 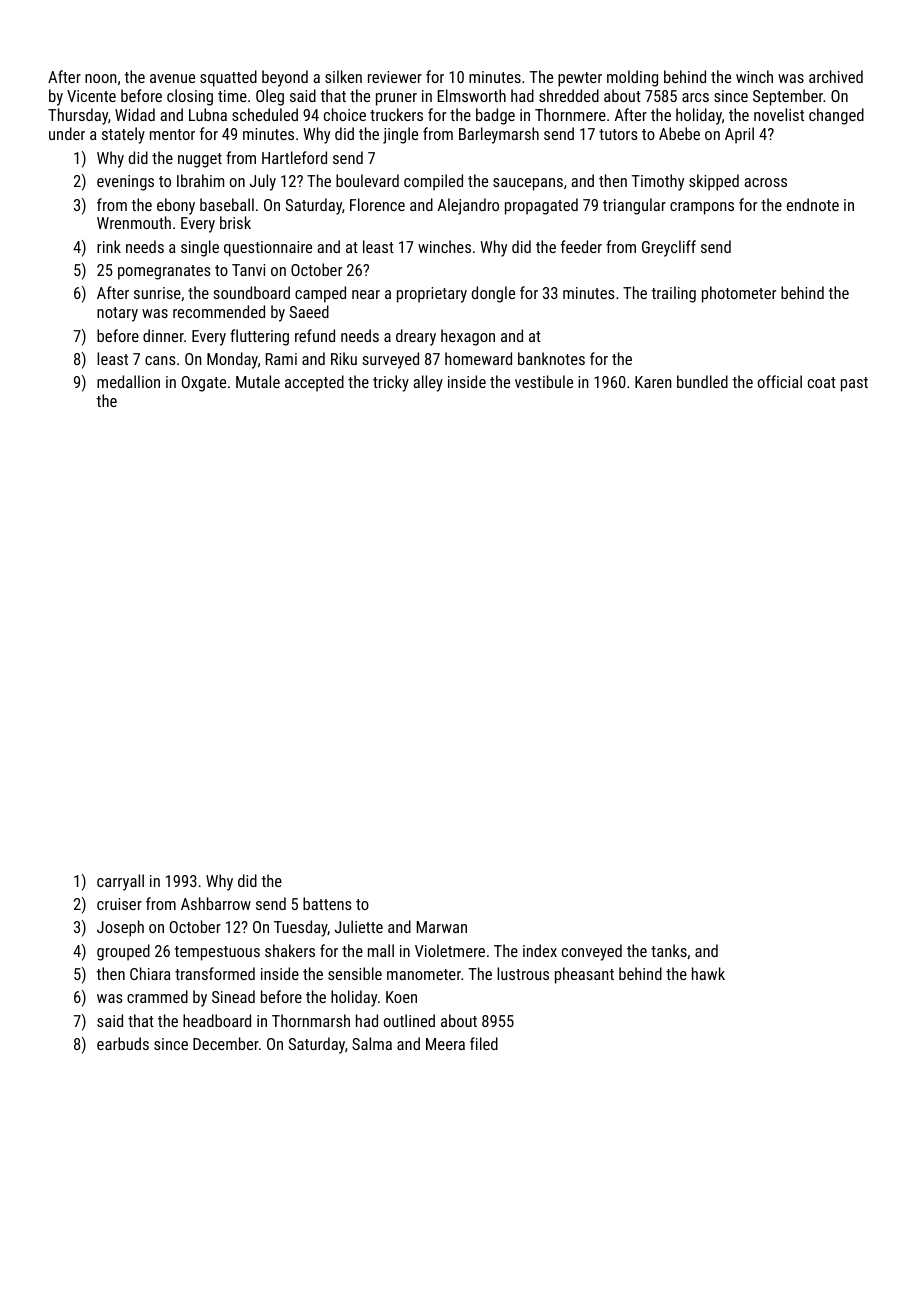 What do you see at coordinates (484, 1043) in the image?
I see `filed` at bounding box center [484, 1043].
